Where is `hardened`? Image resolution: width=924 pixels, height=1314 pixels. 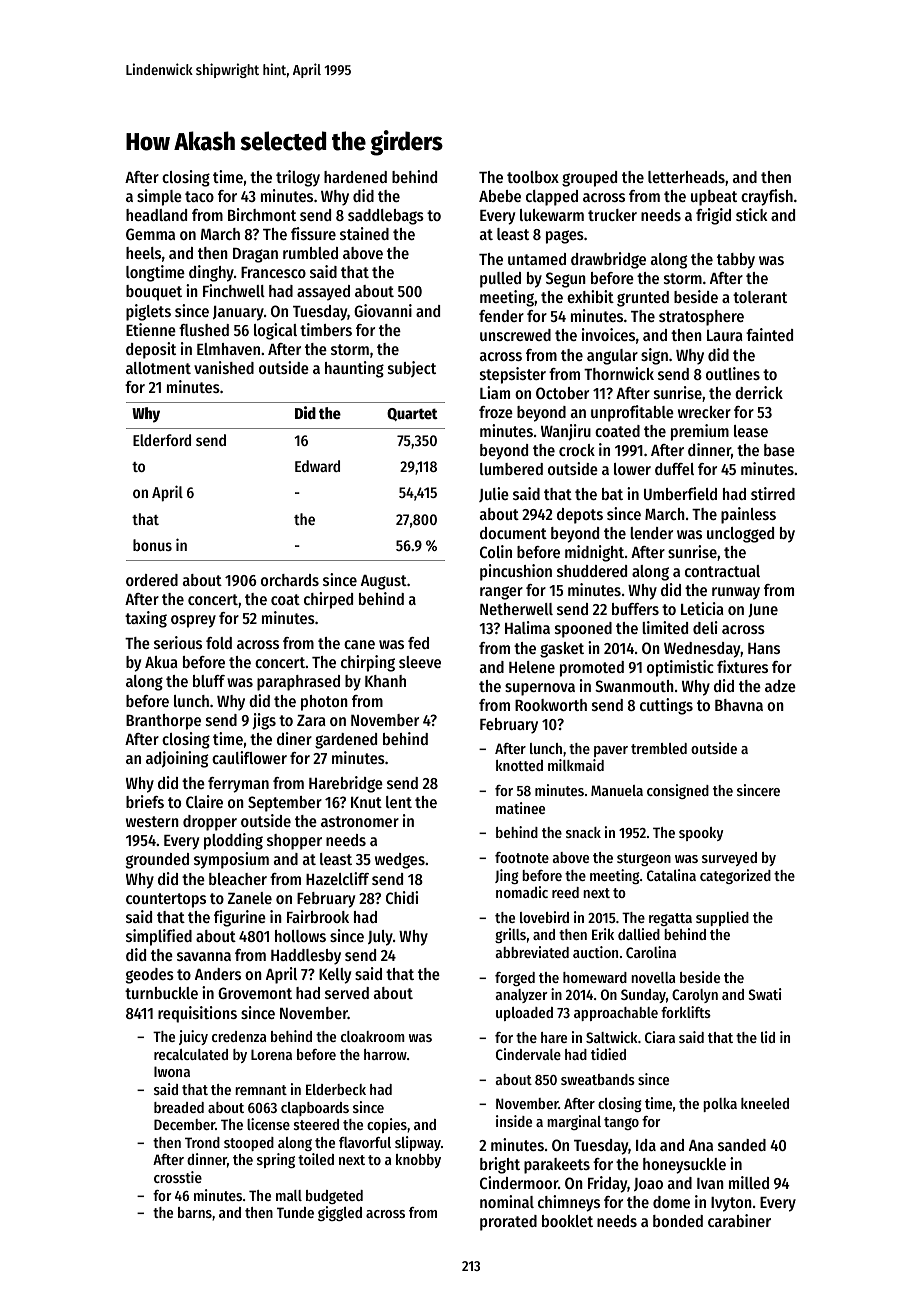 hardened is located at coordinates (355, 177).
